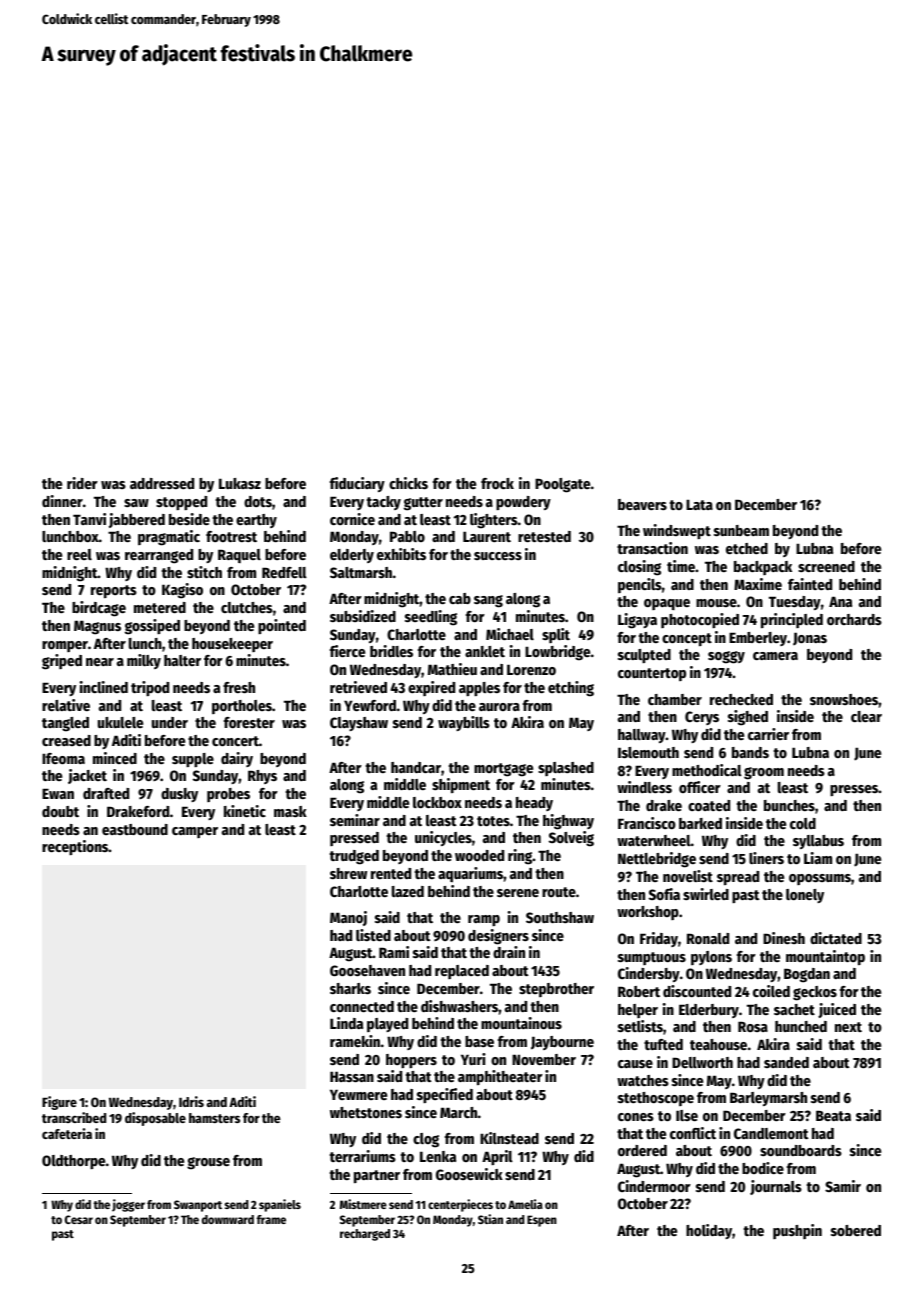  What do you see at coordinates (509, 1138) in the screenshot?
I see `Kilnstead` at bounding box center [509, 1138].
